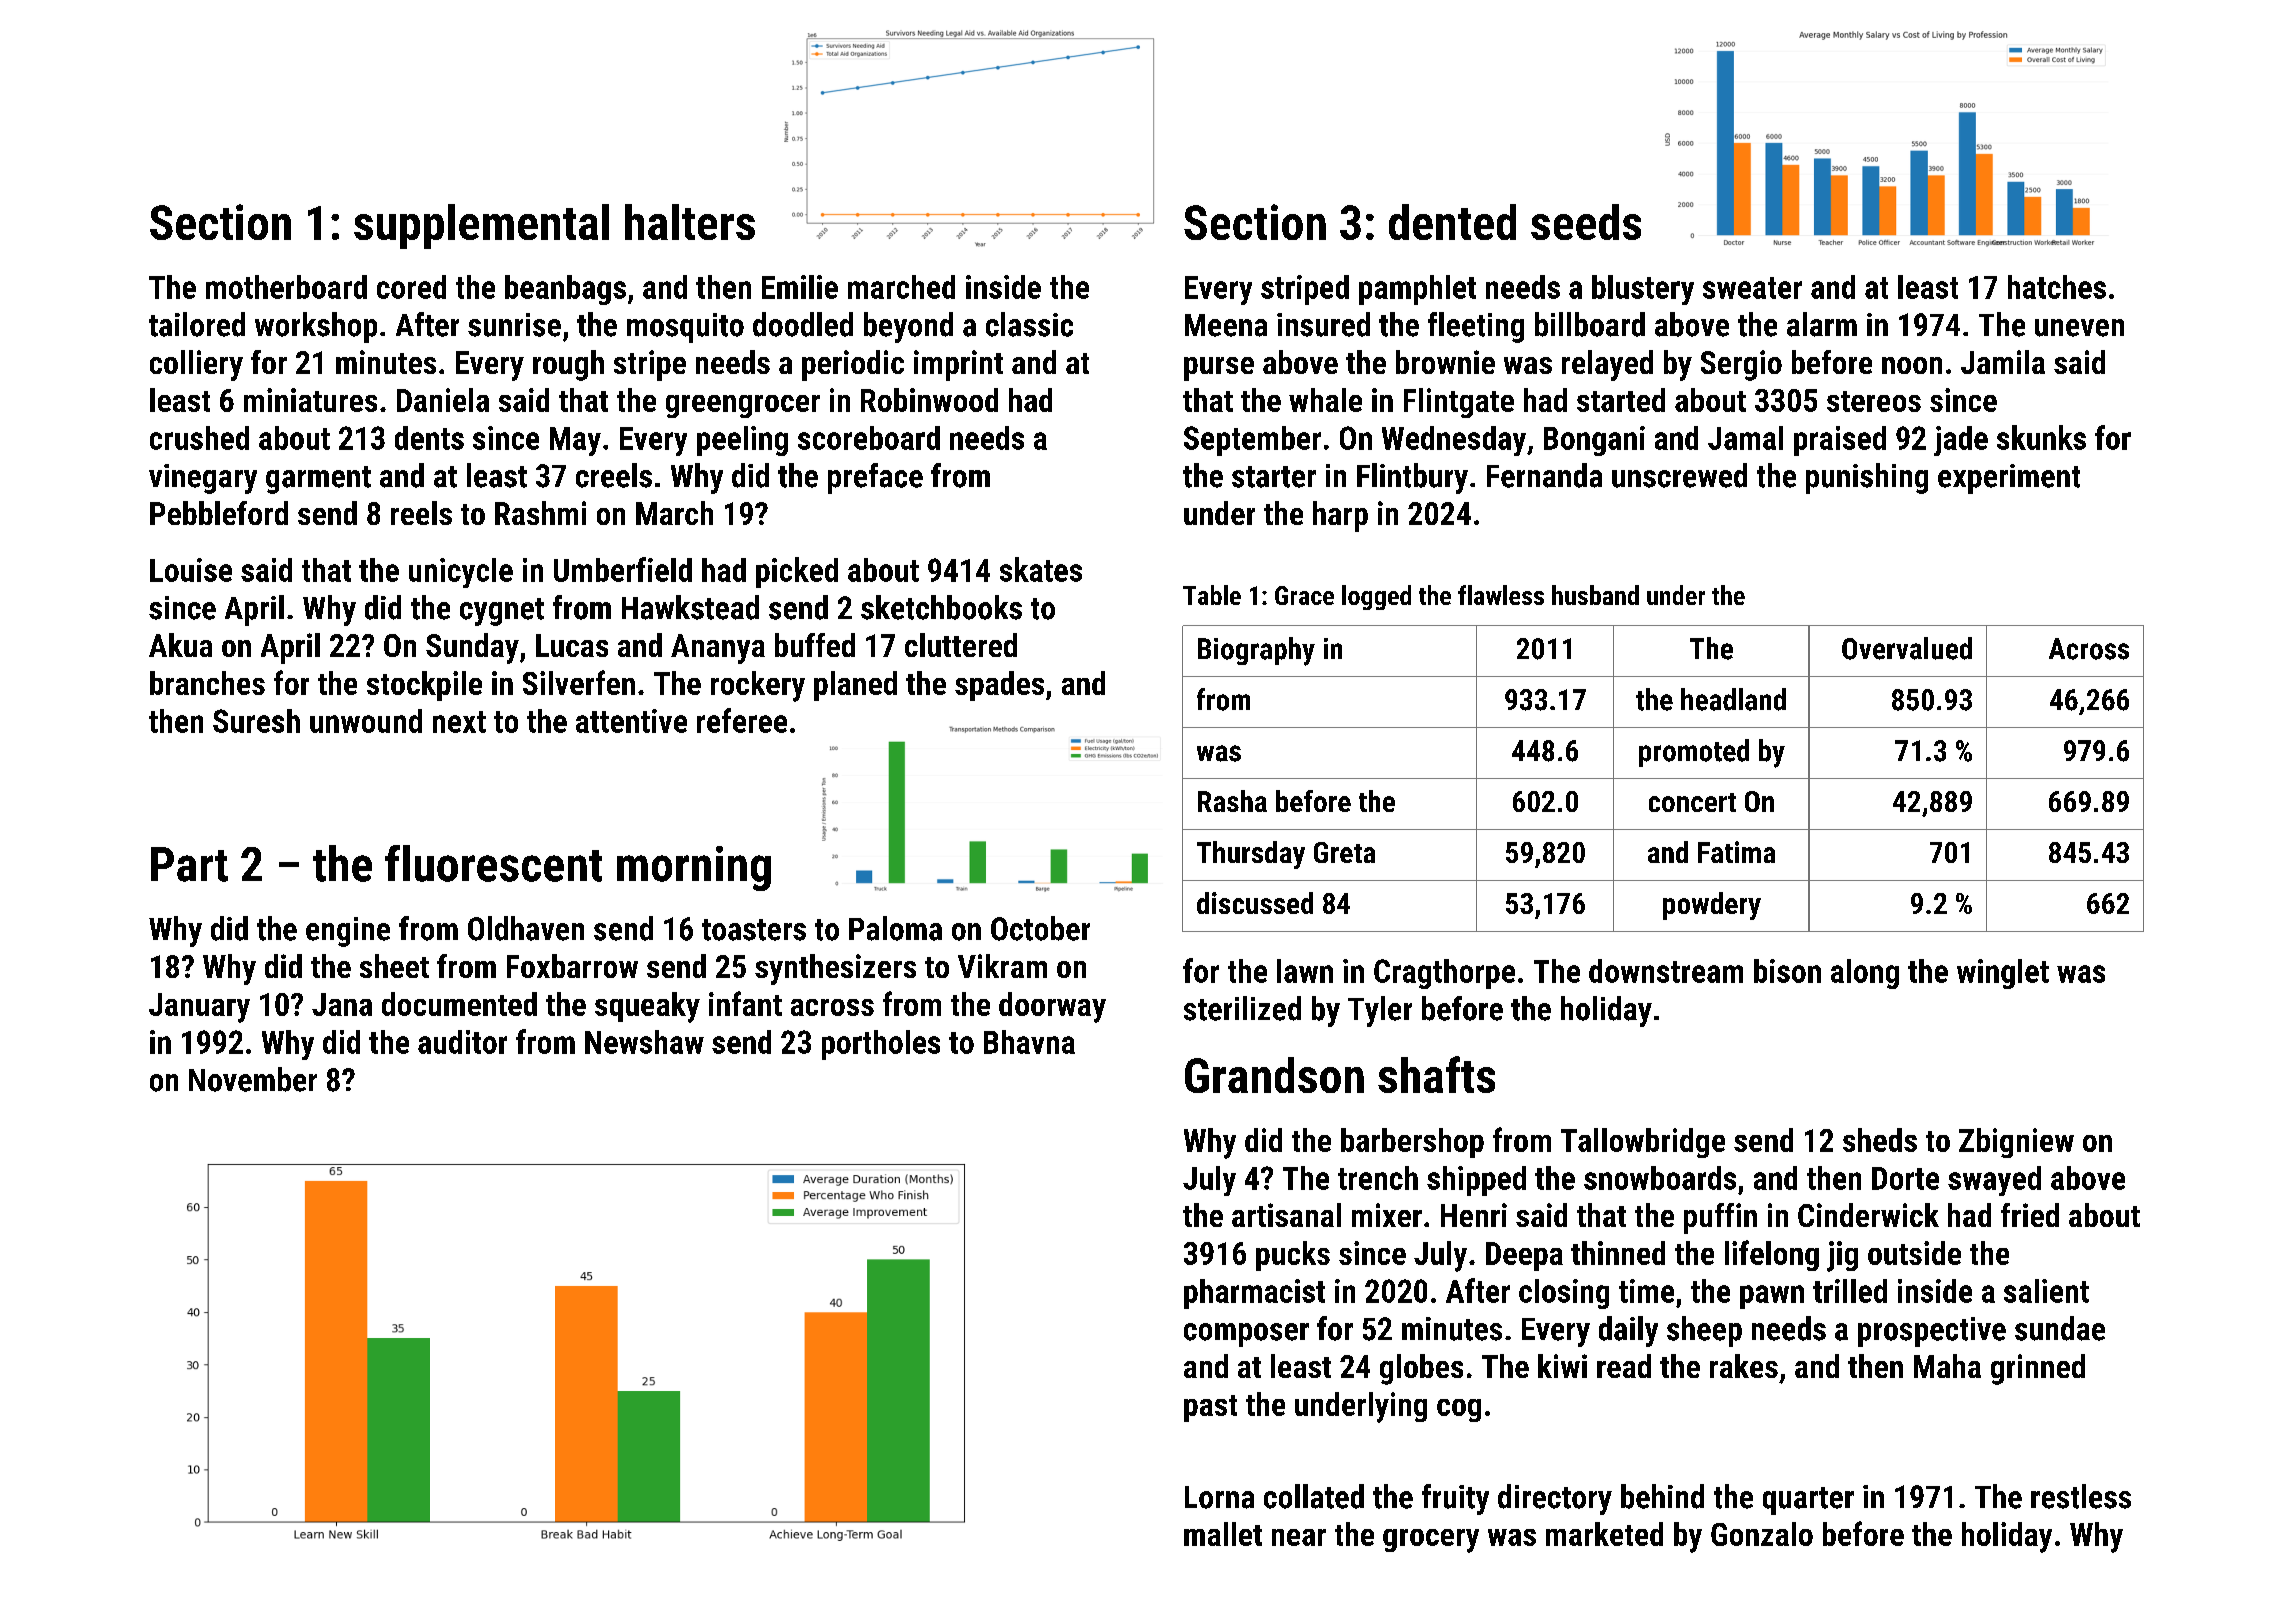  Describe the element at coordinates (1246, 1335) in the page. I see `composer` at that location.
